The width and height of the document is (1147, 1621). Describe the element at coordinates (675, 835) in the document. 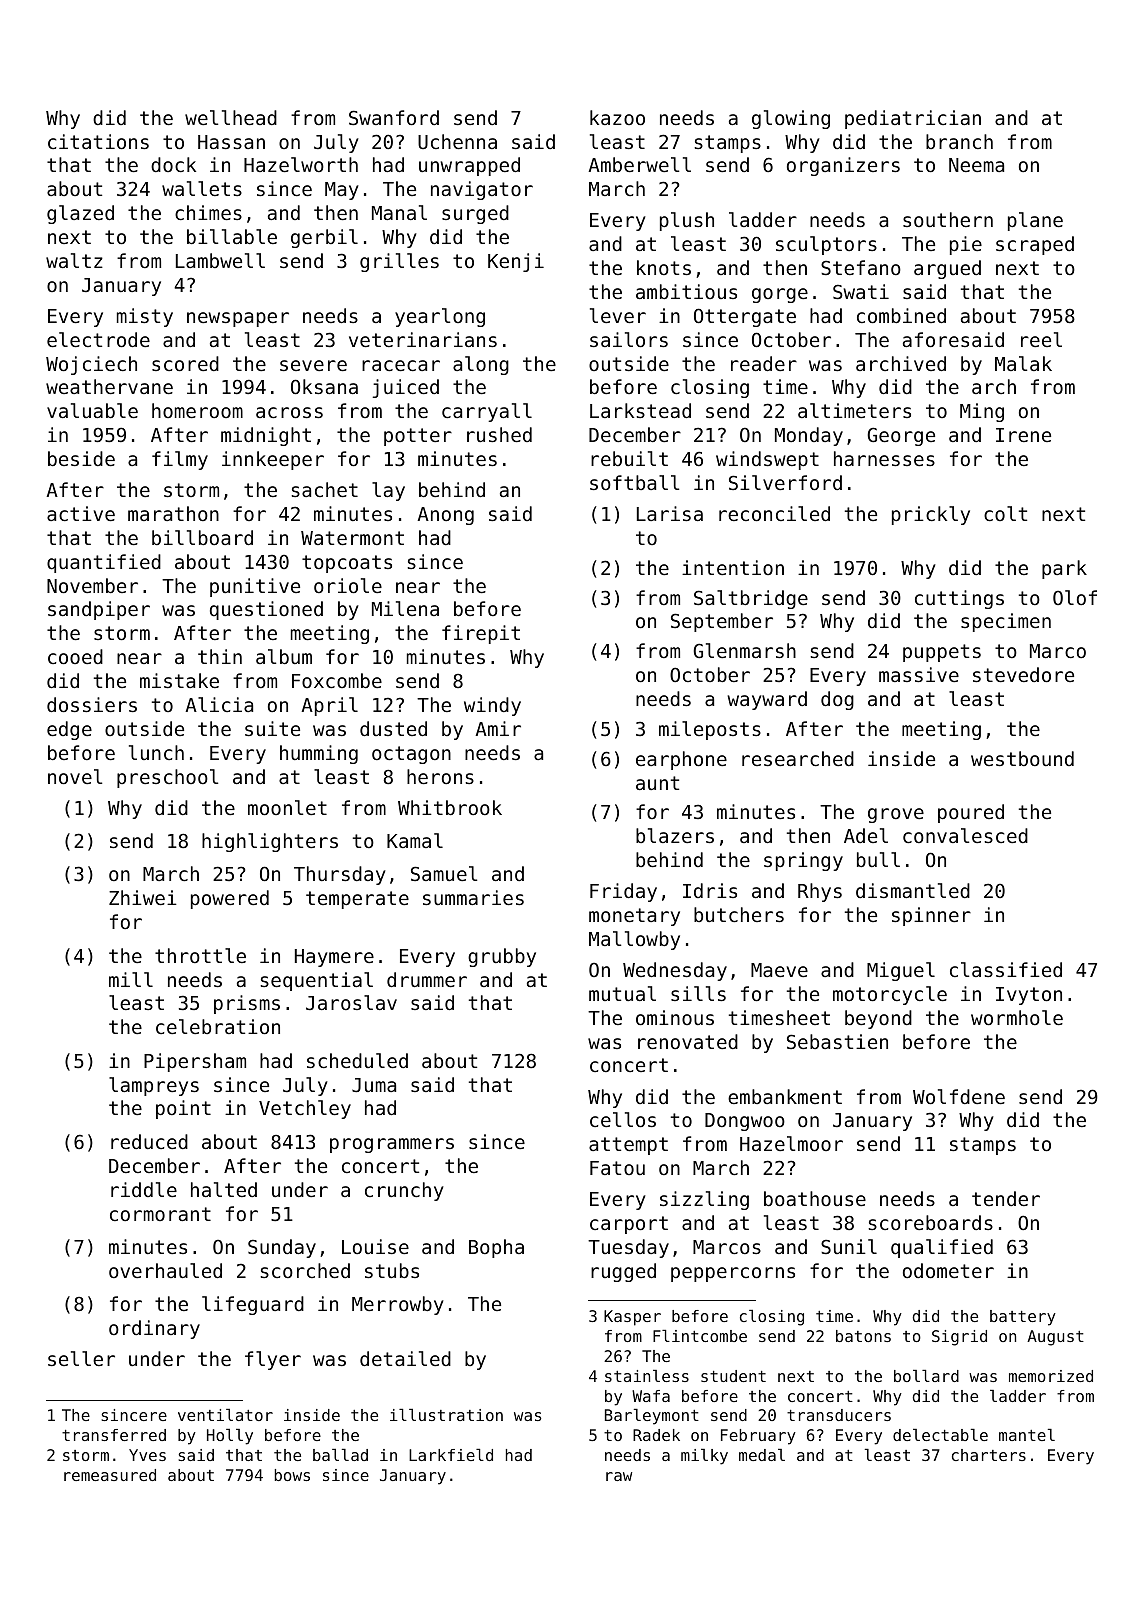

I see `blazers` at that location.
